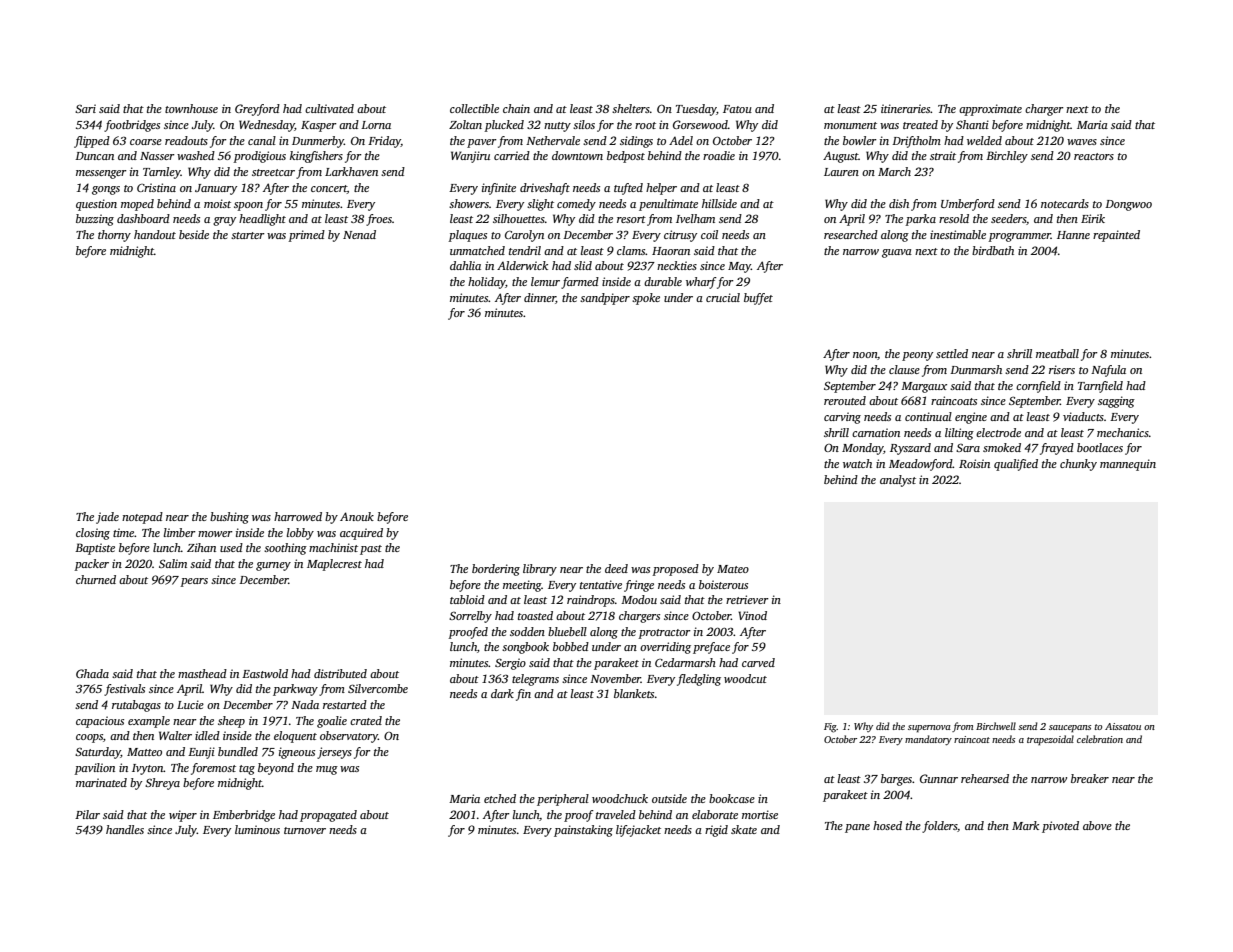  What do you see at coordinates (357, 516) in the screenshot?
I see `Anouk` at bounding box center [357, 516].
